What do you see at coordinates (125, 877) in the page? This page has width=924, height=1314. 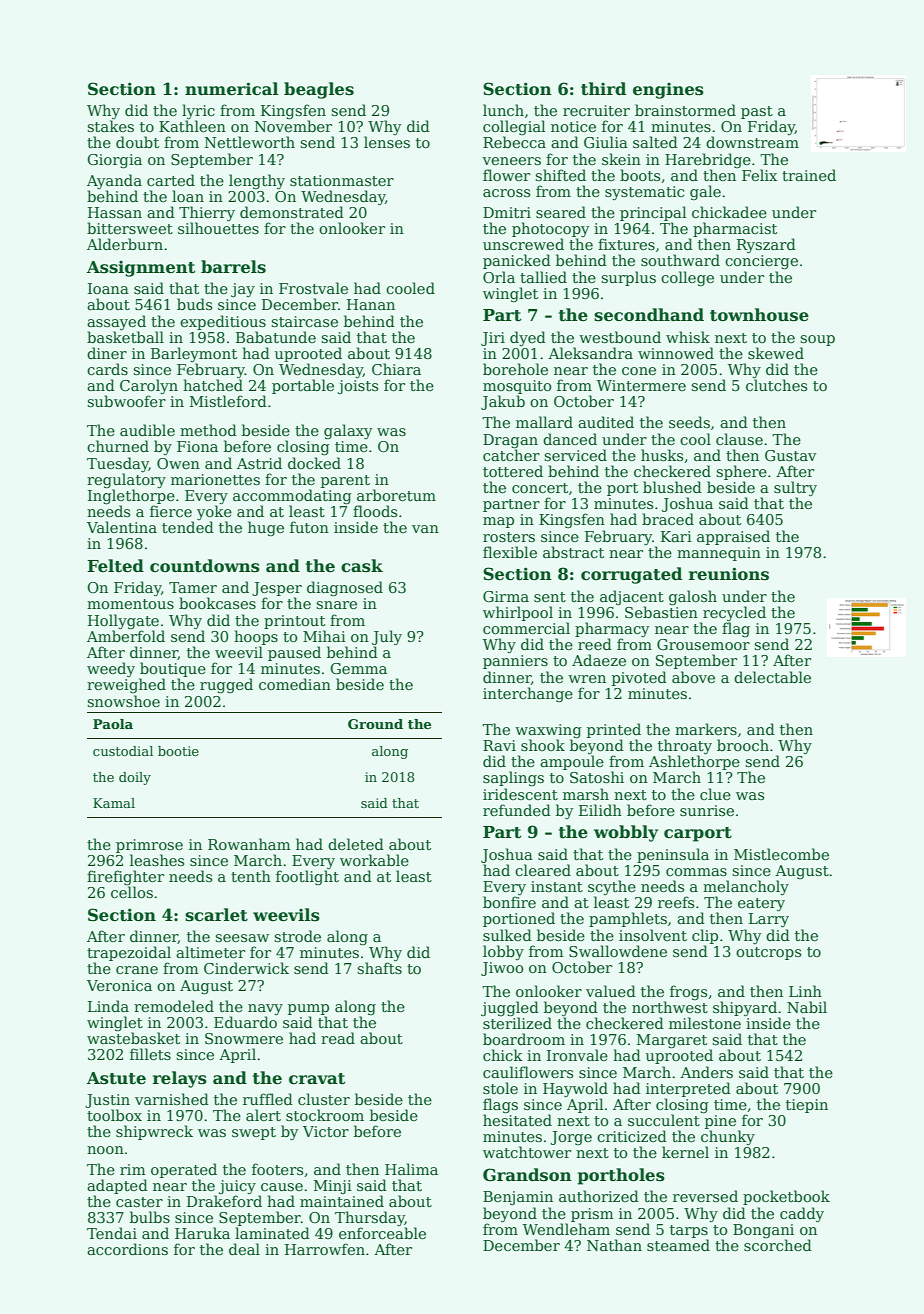 I see `firefighter` at bounding box center [125, 877].
